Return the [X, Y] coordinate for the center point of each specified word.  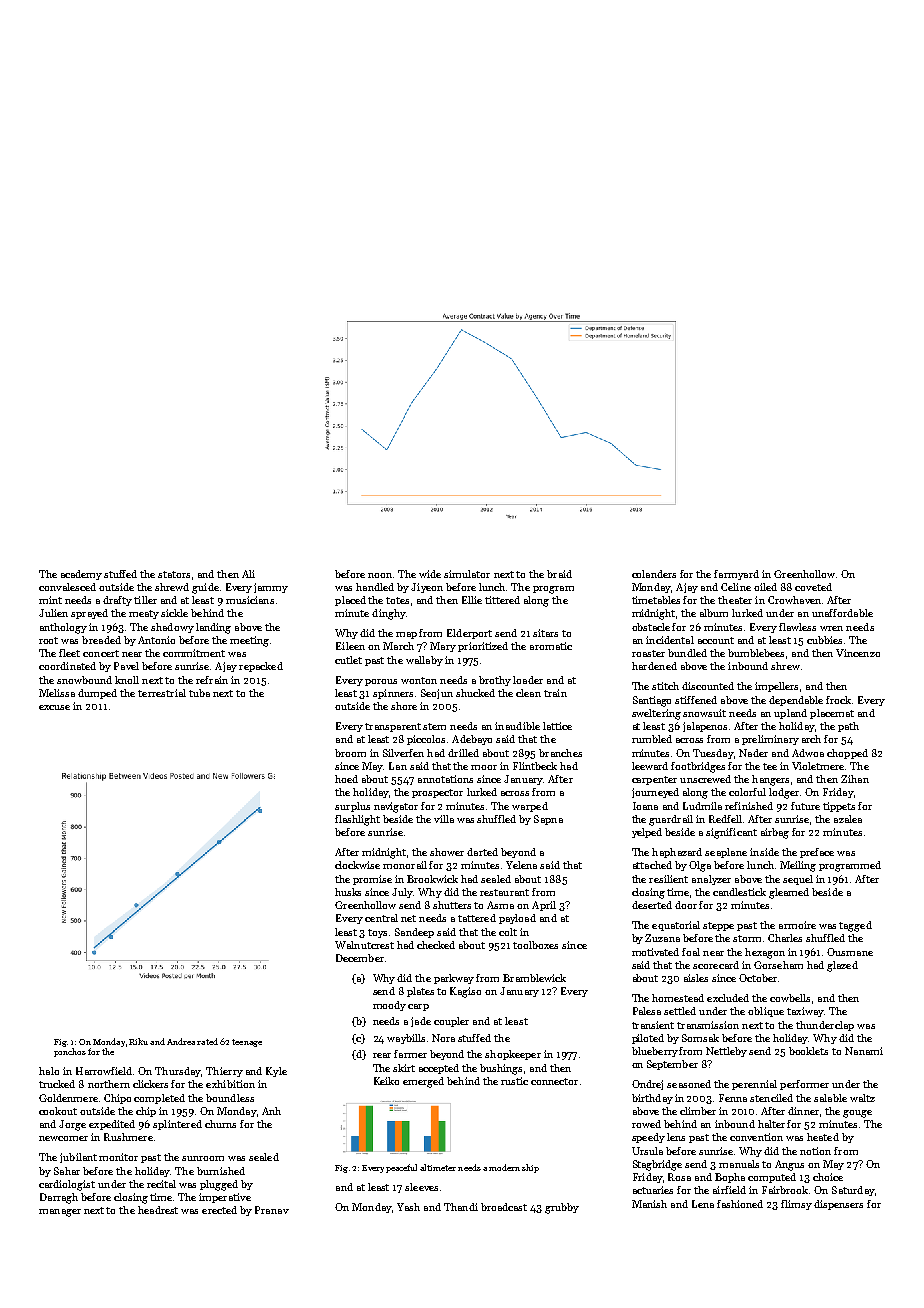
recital [161, 1184]
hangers [770, 780]
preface [817, 853]
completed [159, 1099]
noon [380, 575]
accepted [439, 1069]
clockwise [357, 865]
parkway [454, 979]
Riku [138, 1041]
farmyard [736, 575]
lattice [557, 726]
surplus [352, 807]
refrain [212, 680]
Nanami [864, 1051]
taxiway [805, 1012]
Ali [248, 574]
